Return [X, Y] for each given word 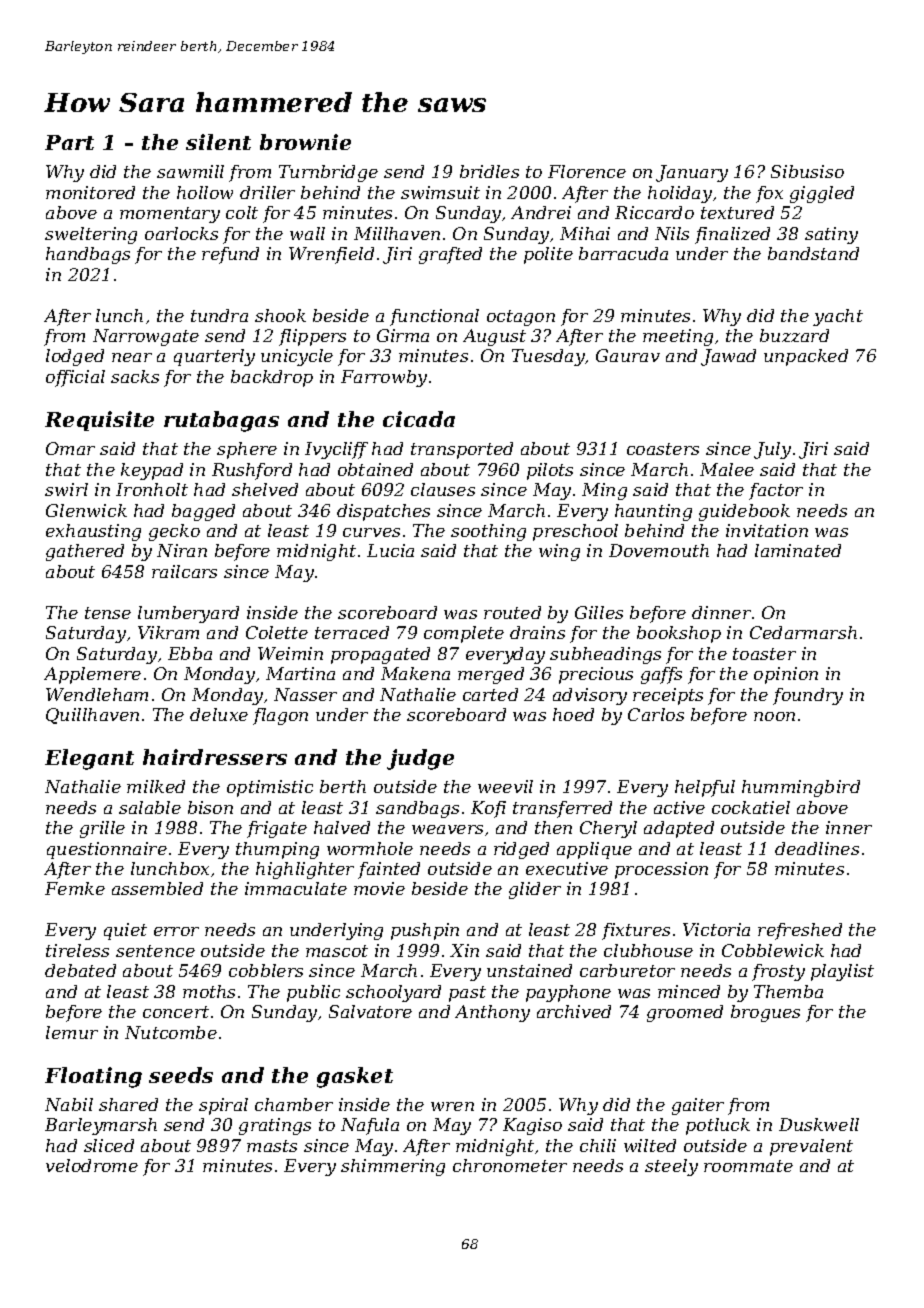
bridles [489, 171]
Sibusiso [807, 171]
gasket [355, 1077]
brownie [305, 142]
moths [209, 991]
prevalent [811, 1147]
